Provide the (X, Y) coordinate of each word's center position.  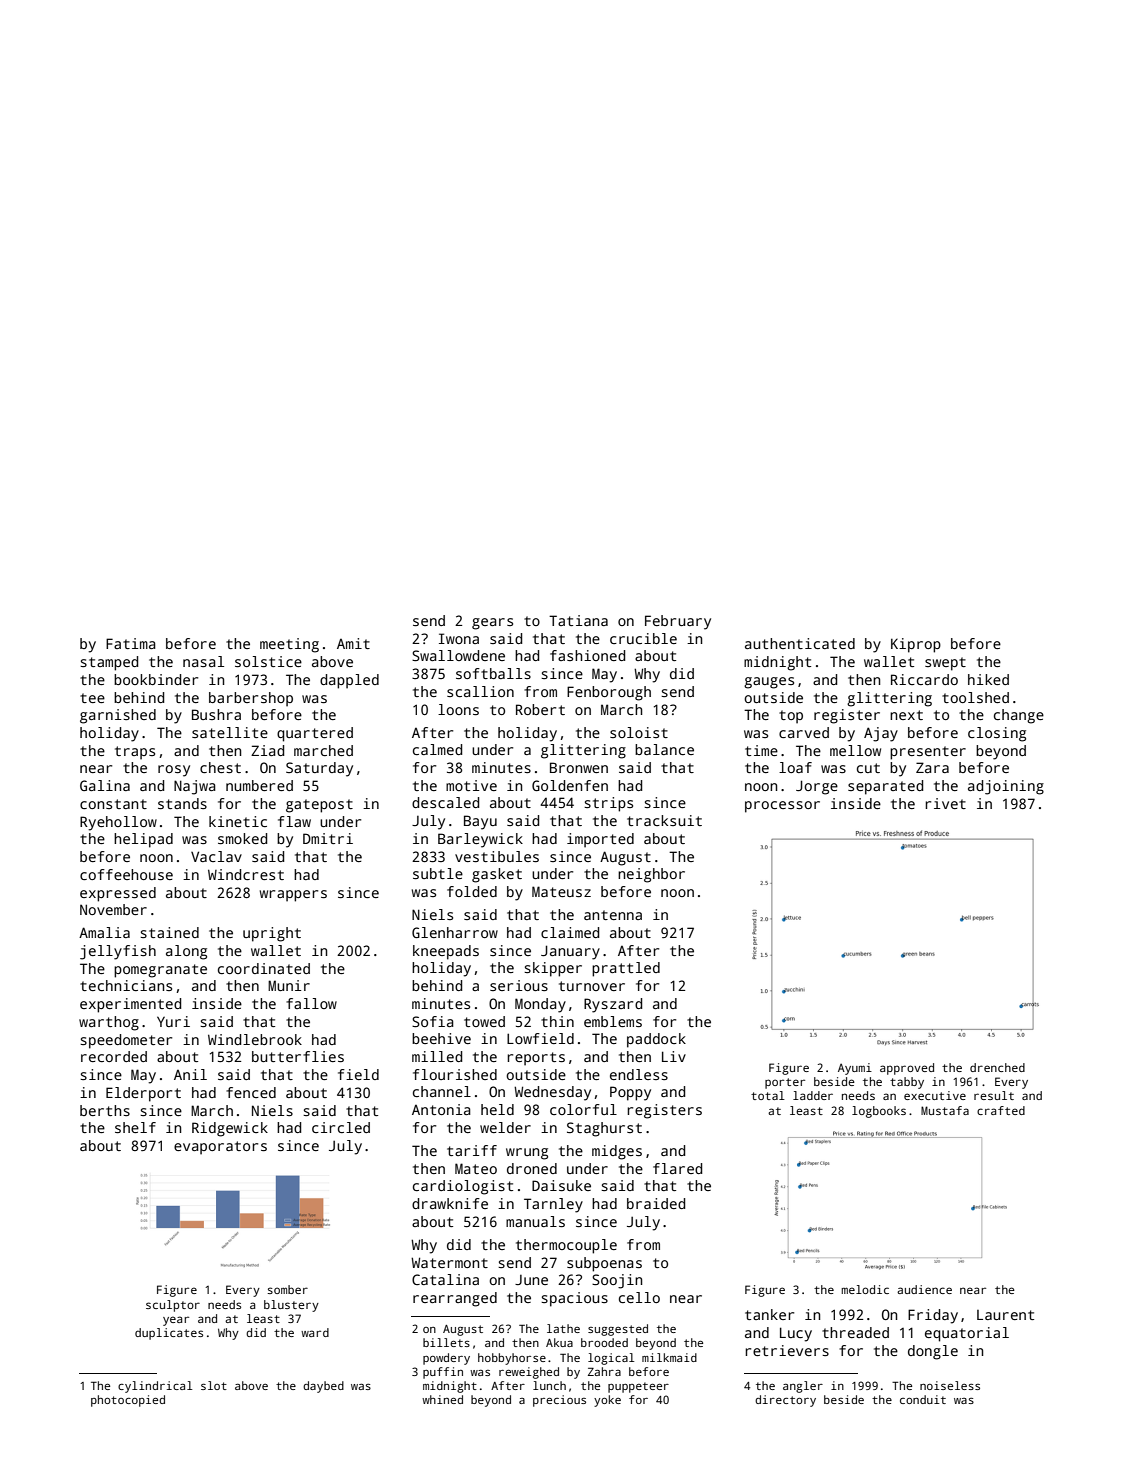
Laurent (1005, 1315)
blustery (291, 1306)
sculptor (173, 1306)
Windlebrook (255, 1039)
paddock (656, 1040)
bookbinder (156, 679)
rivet (945, 803)
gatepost (319, 806)
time (761, 750)
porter (785, 1083)
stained (169, 932)
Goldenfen (570, 785)
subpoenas (604, 1264)
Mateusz (561, 891)
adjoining (1006, 787)
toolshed (975, 697)
